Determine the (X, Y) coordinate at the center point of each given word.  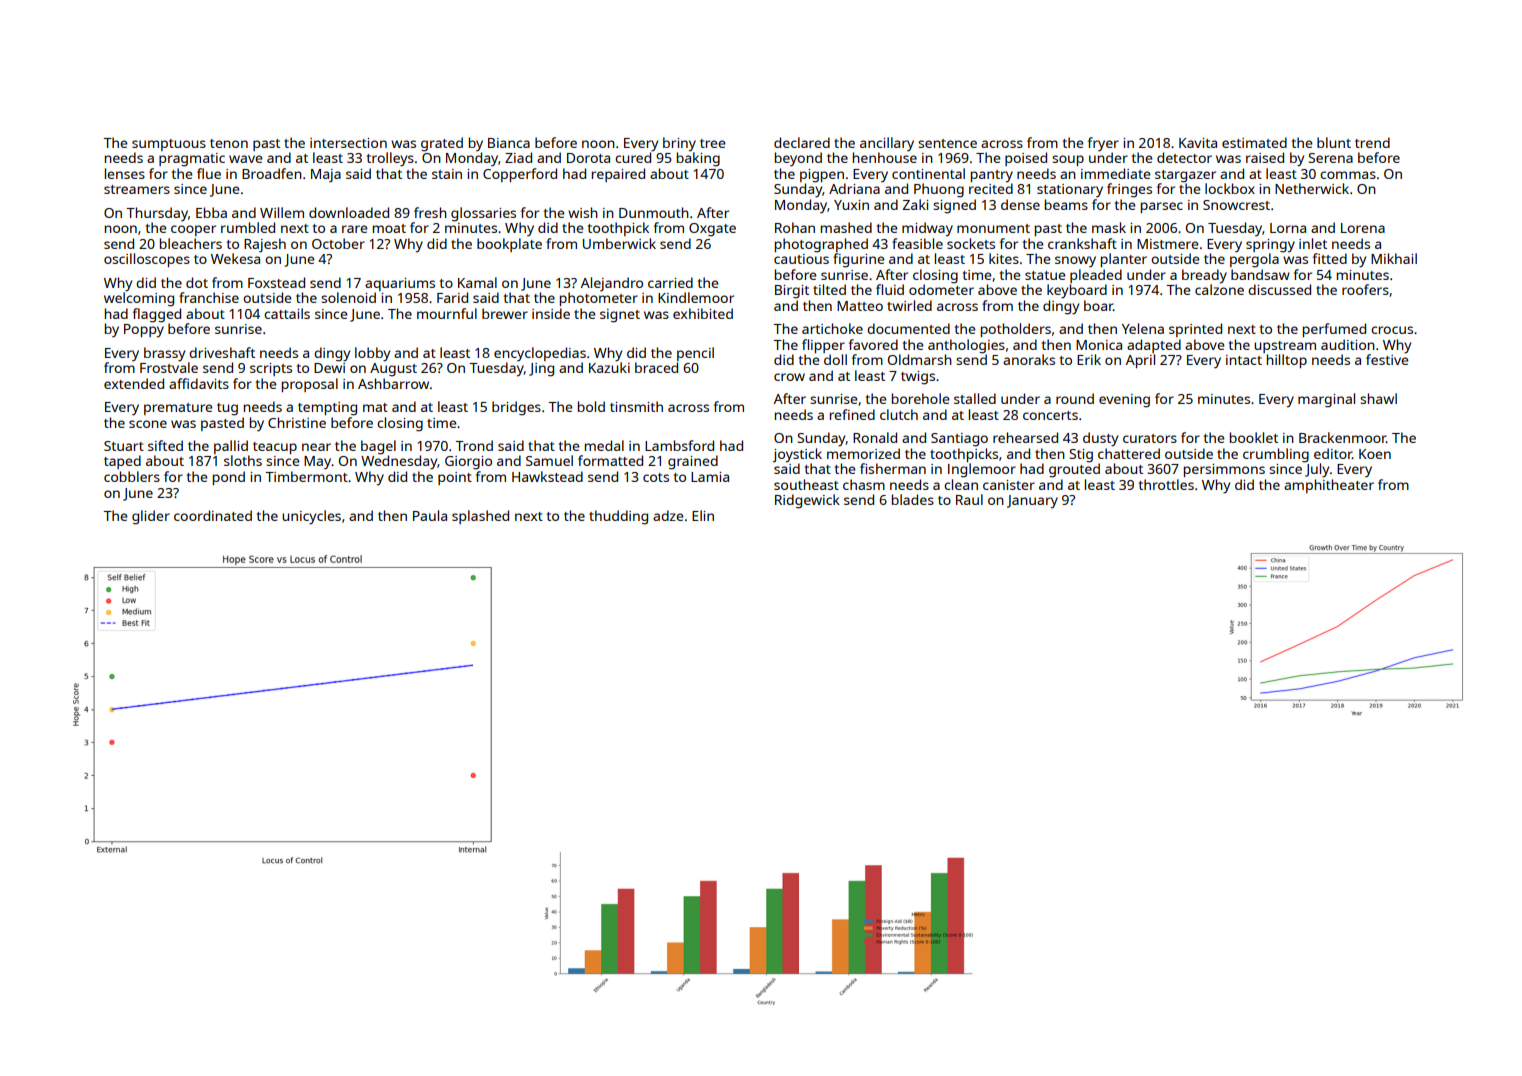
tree (713, 143)
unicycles (311, 517)
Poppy (144, 331)
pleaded (1096, 276)
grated (442, 144)
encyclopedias (540, 354)
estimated (1254, 142)
